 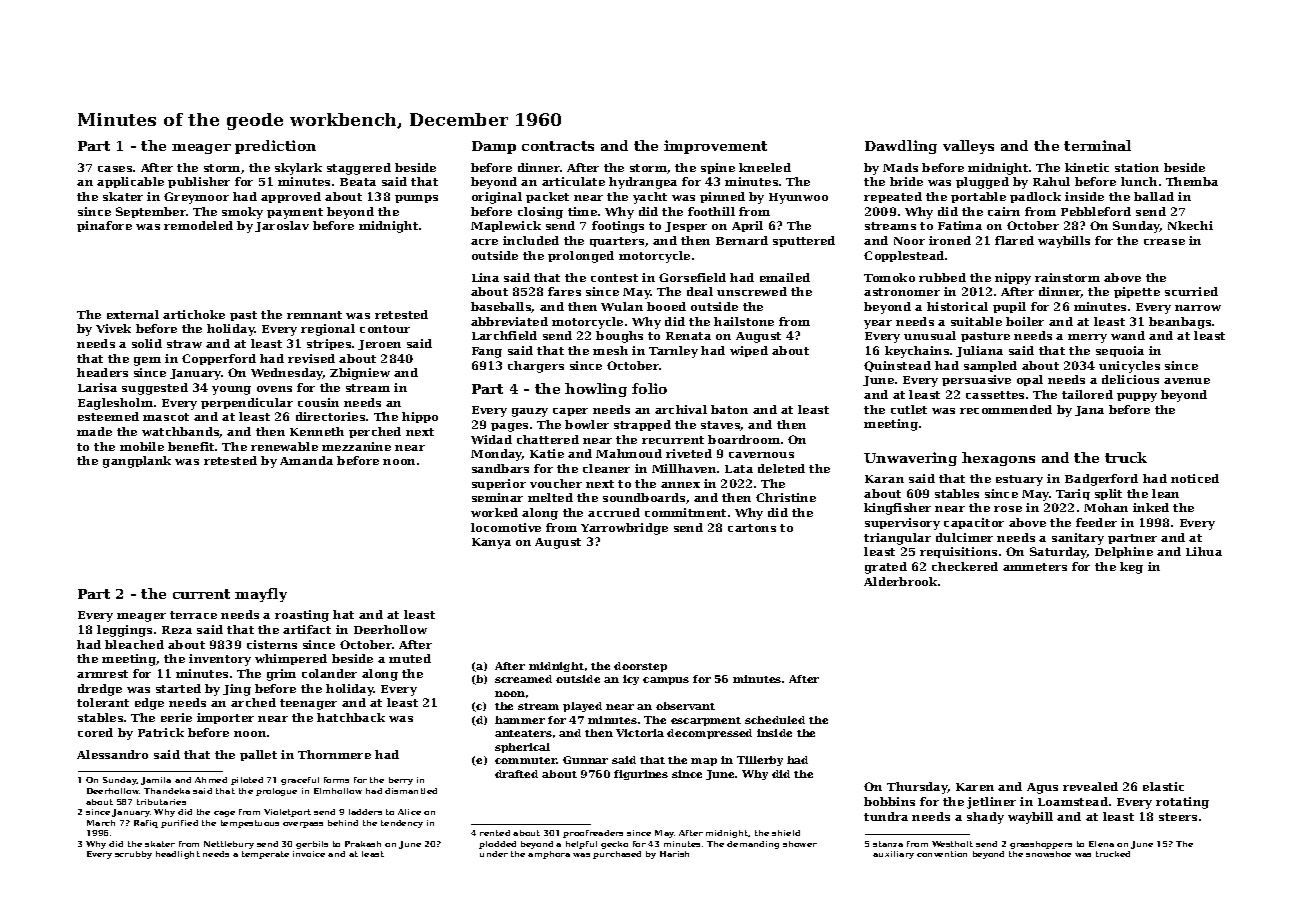 What do you see at coordinates (1048, 854) in the screenshot?
I see `snowshoe` at bounding box center [1048, 854].
